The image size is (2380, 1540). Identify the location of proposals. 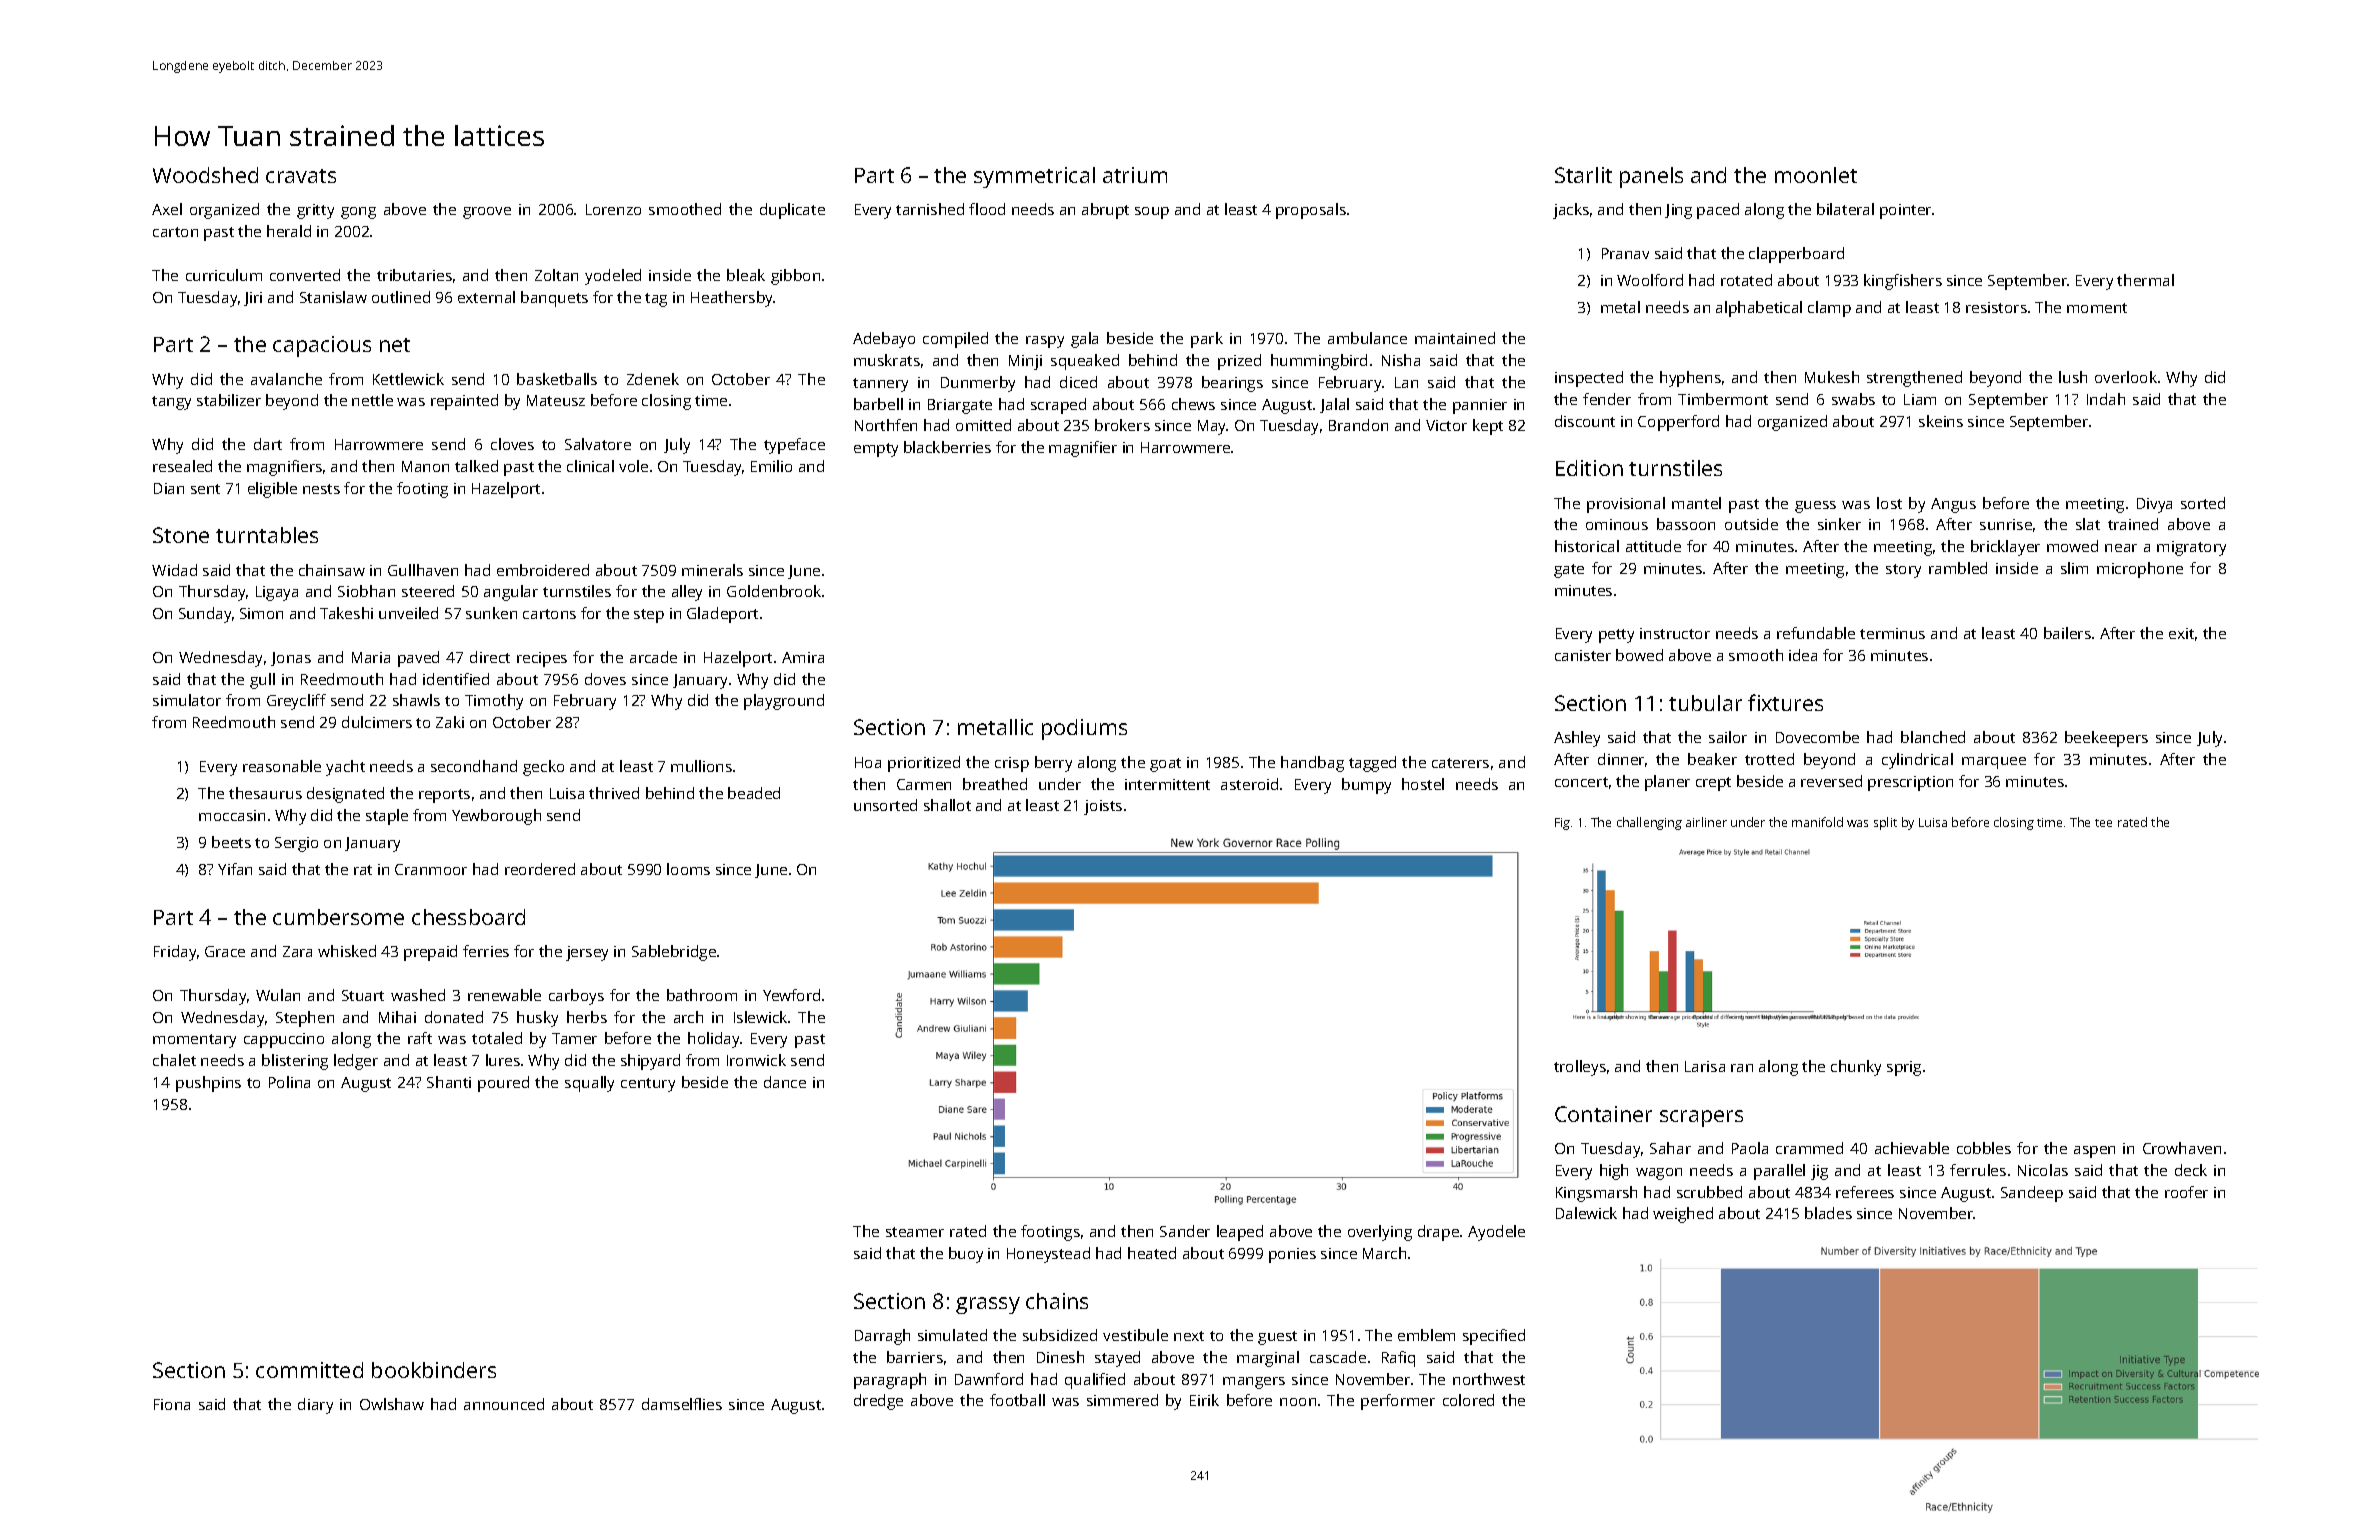
(1311, 211).
